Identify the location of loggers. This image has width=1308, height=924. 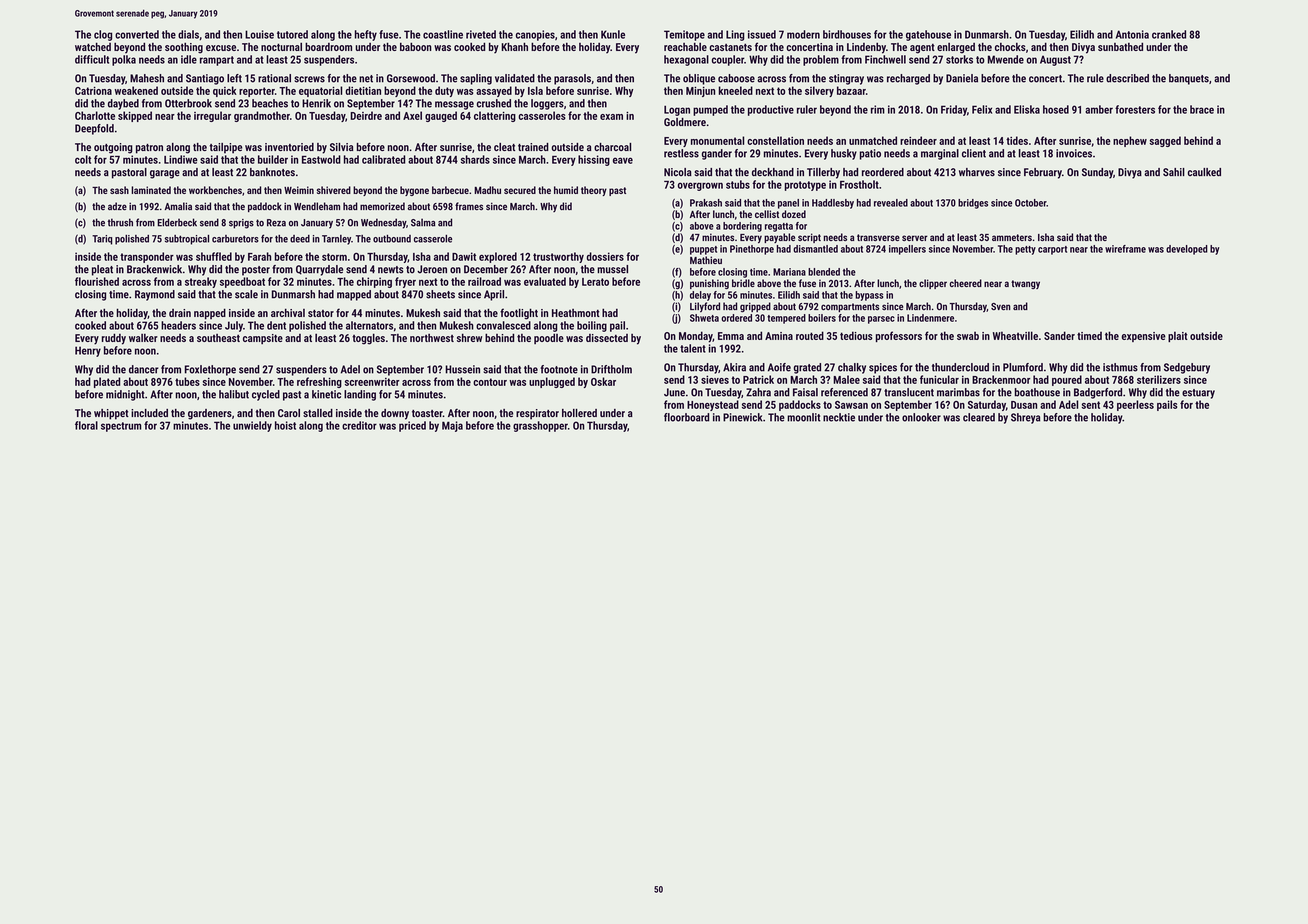
(547, 104).
